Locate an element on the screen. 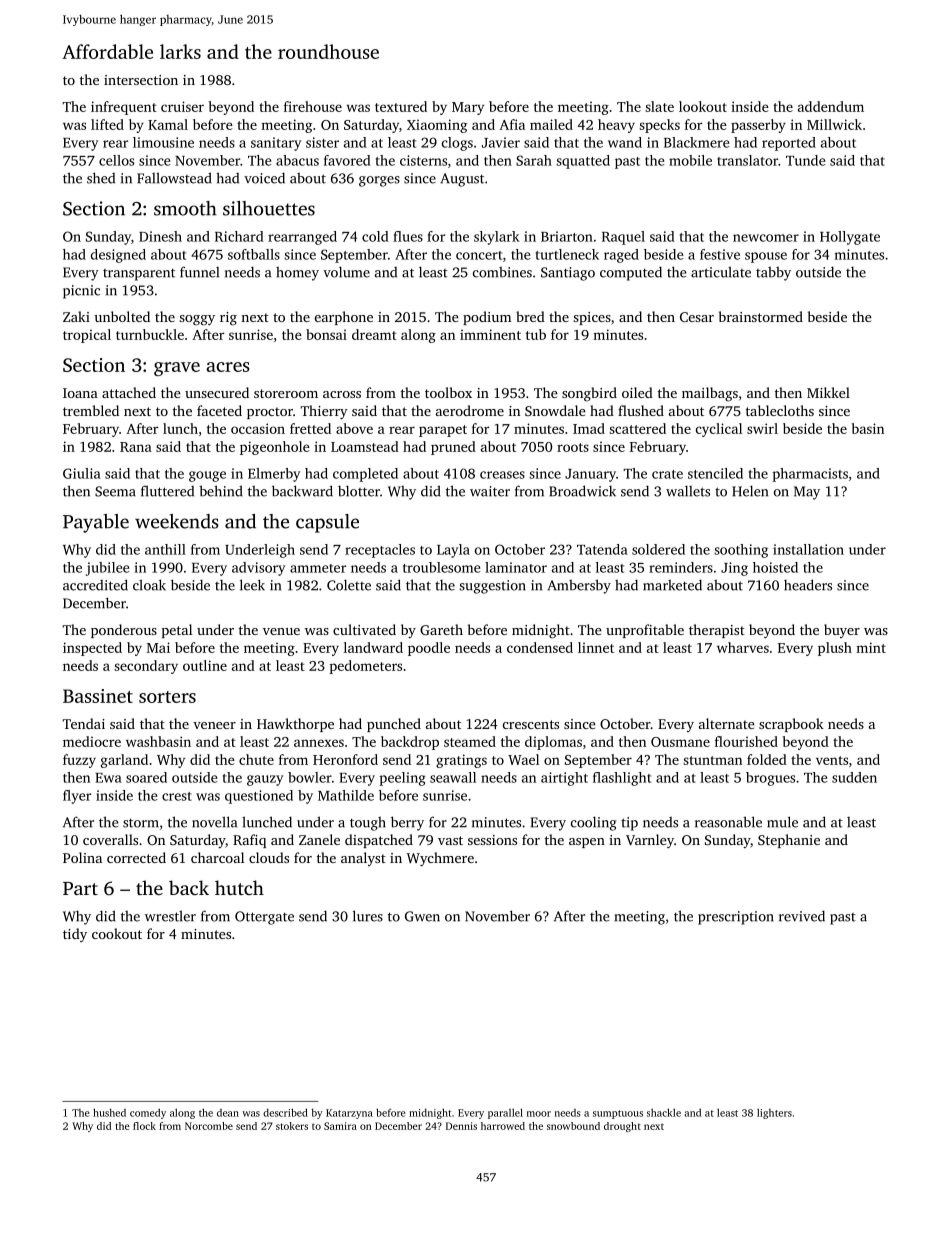  favored is located at coordinates (347, 160).
